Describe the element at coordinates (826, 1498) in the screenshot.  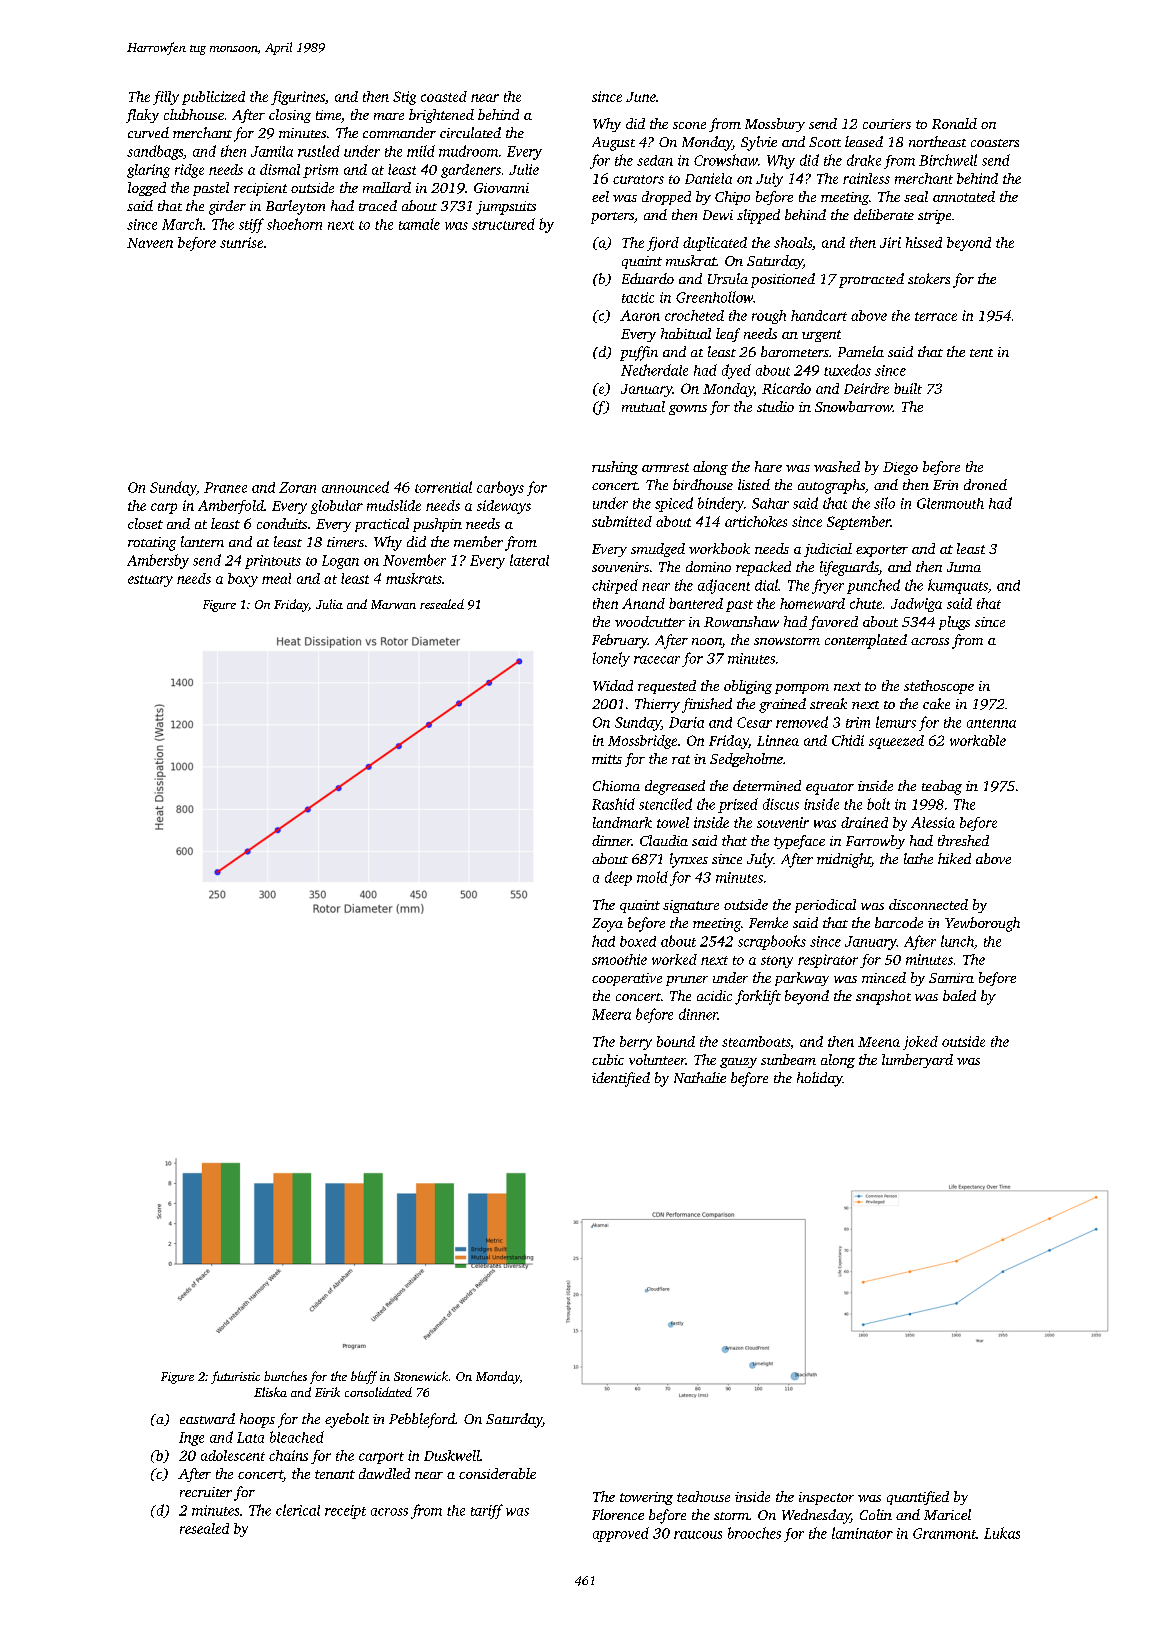
I see `inspector` at that location.
